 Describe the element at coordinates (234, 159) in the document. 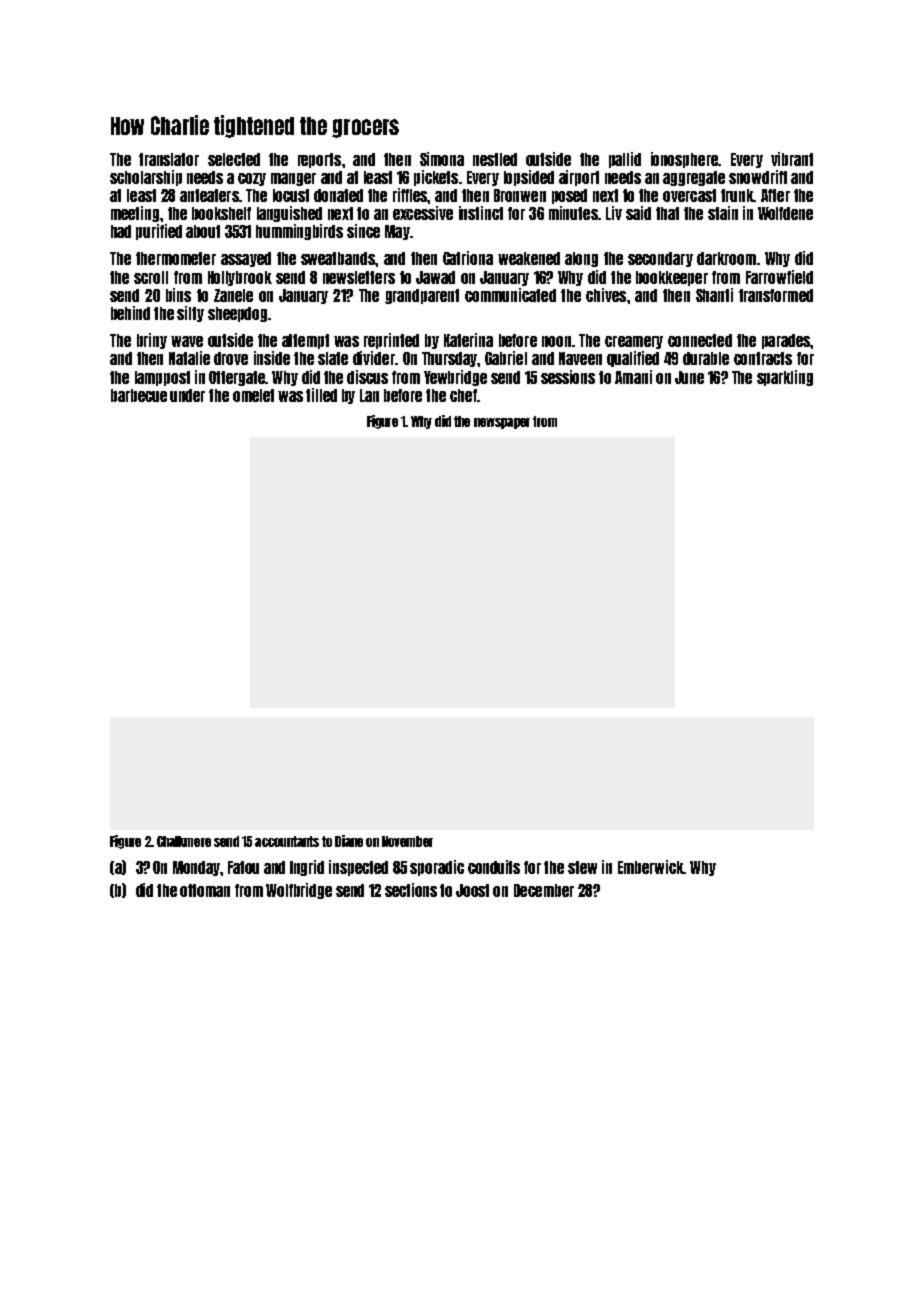

I see `selected` at that location.
